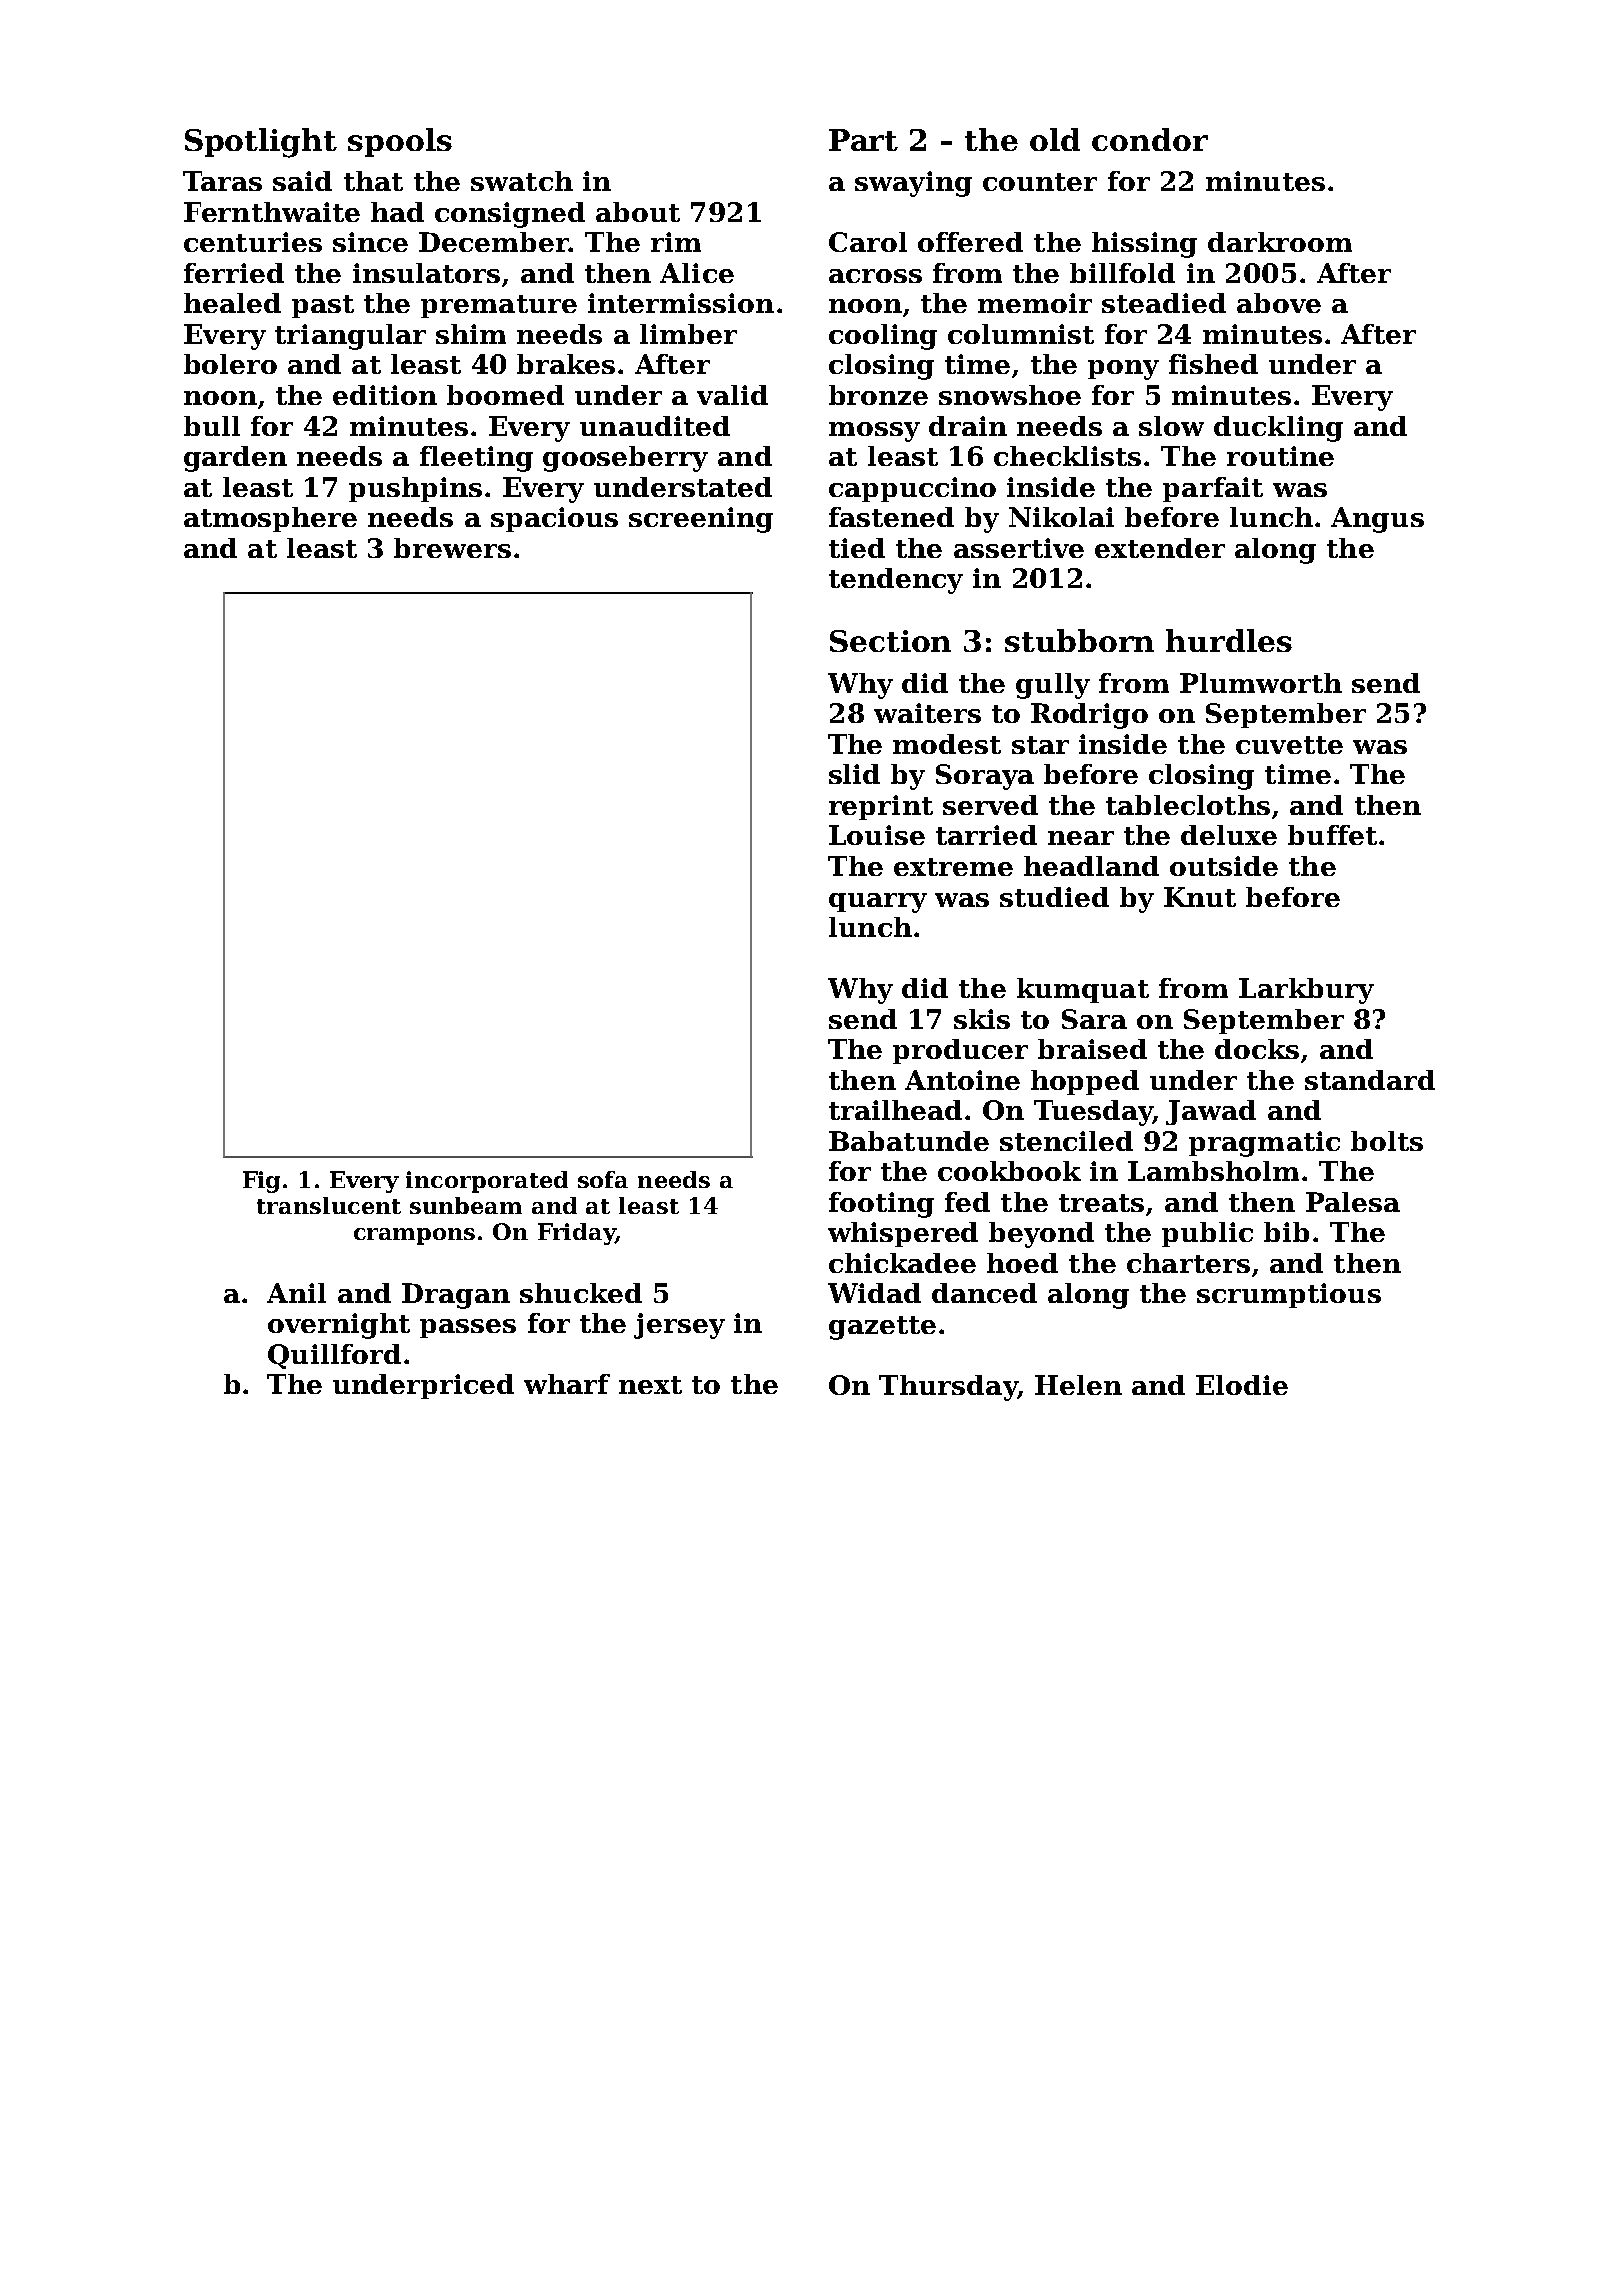 This page has width=1620, height=2292. I want to click on brewers, so click(452, 548).
